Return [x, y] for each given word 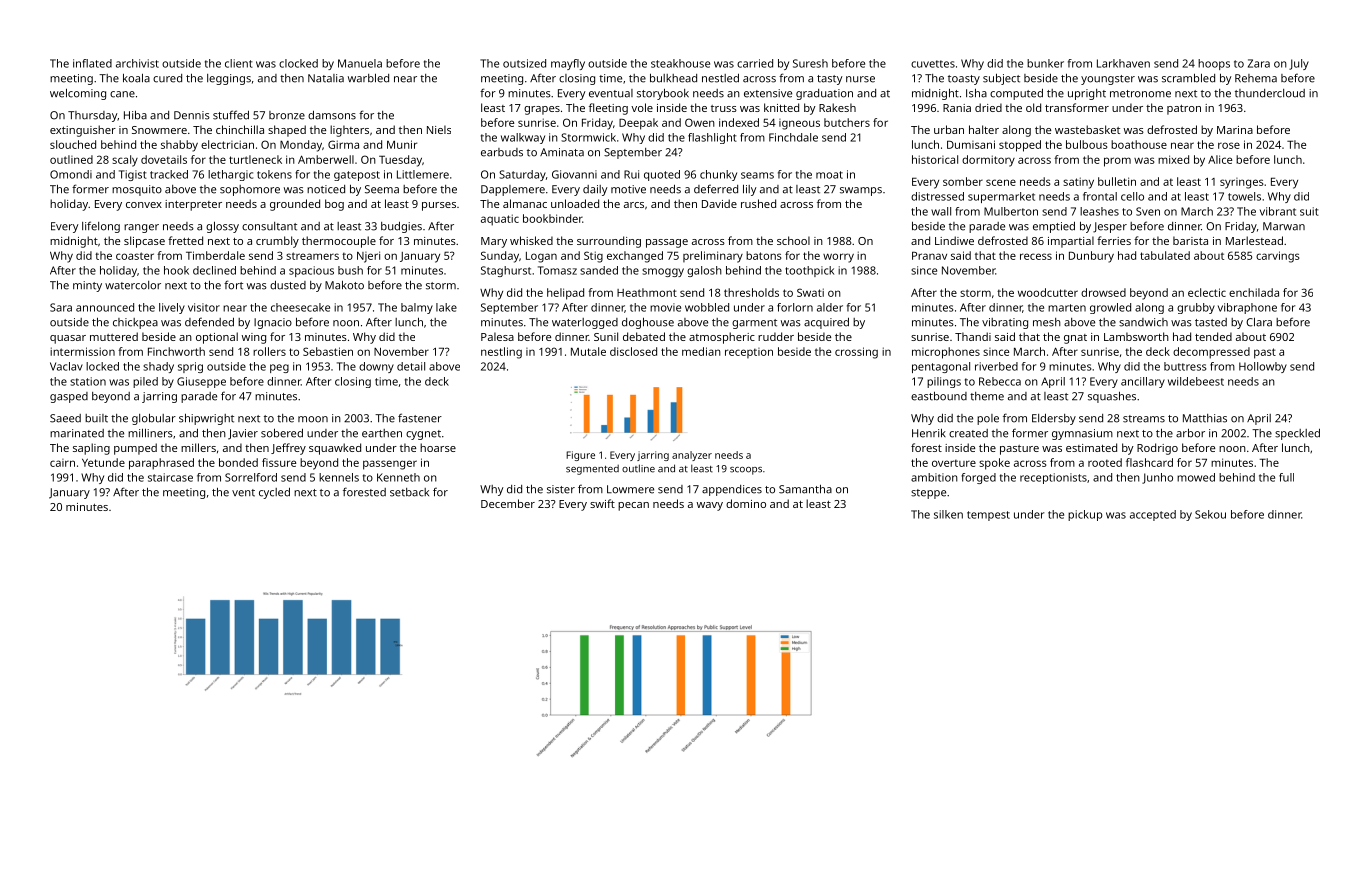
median [701, 351]
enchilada [1254, 292]
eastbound [939, 396]
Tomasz [557, 270]
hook [176, 270]
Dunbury [1091, 257]
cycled [274, 493]
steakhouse [680, 63]
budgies [401, 227]
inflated [92, 63]
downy [376, 367]
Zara [1259, 63]
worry [838, 258]
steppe [928, 494]
